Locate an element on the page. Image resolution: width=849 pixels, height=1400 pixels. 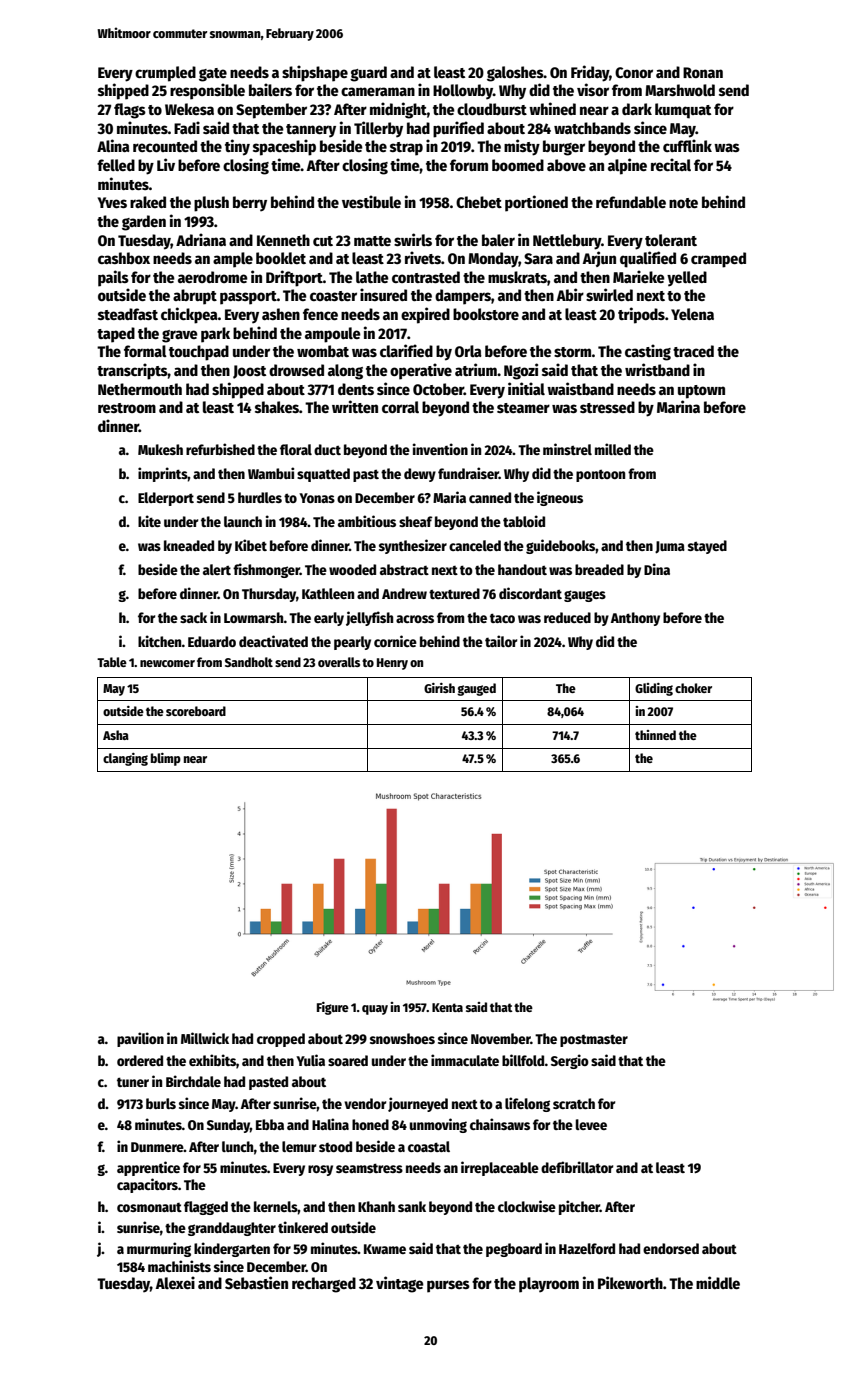
duct is located at coordinates (327, 449).
